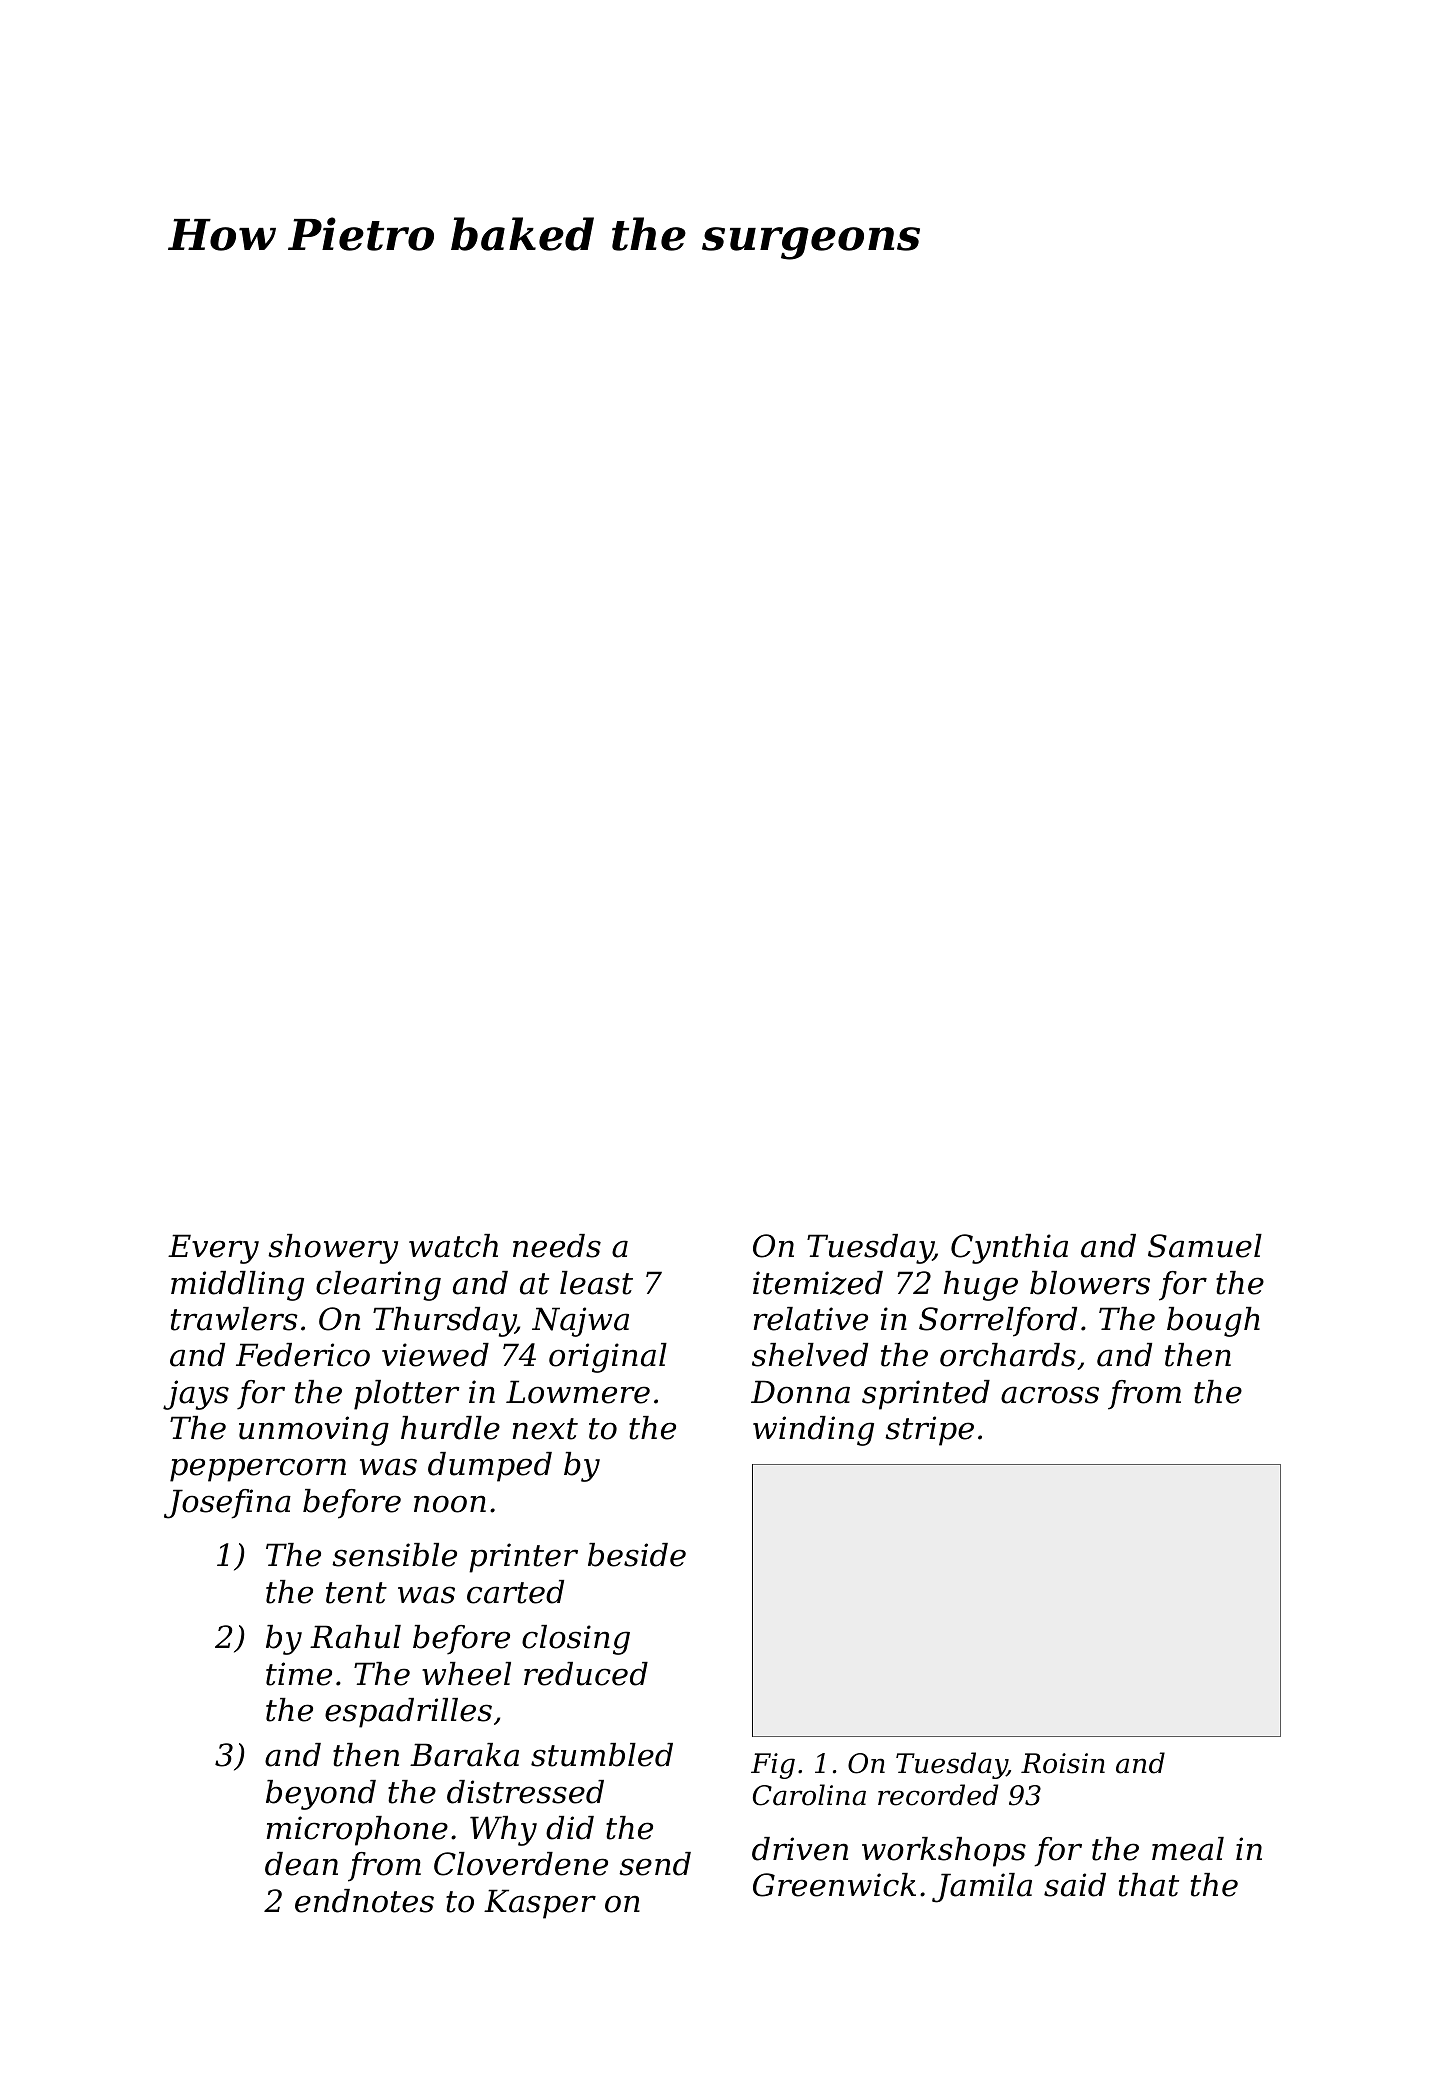 The width and height of the image is (1450, 2100). What do you see at coordinates (1063, 1763) in the image?
I see `Roisin` at bounding box center [1063, 1763].
